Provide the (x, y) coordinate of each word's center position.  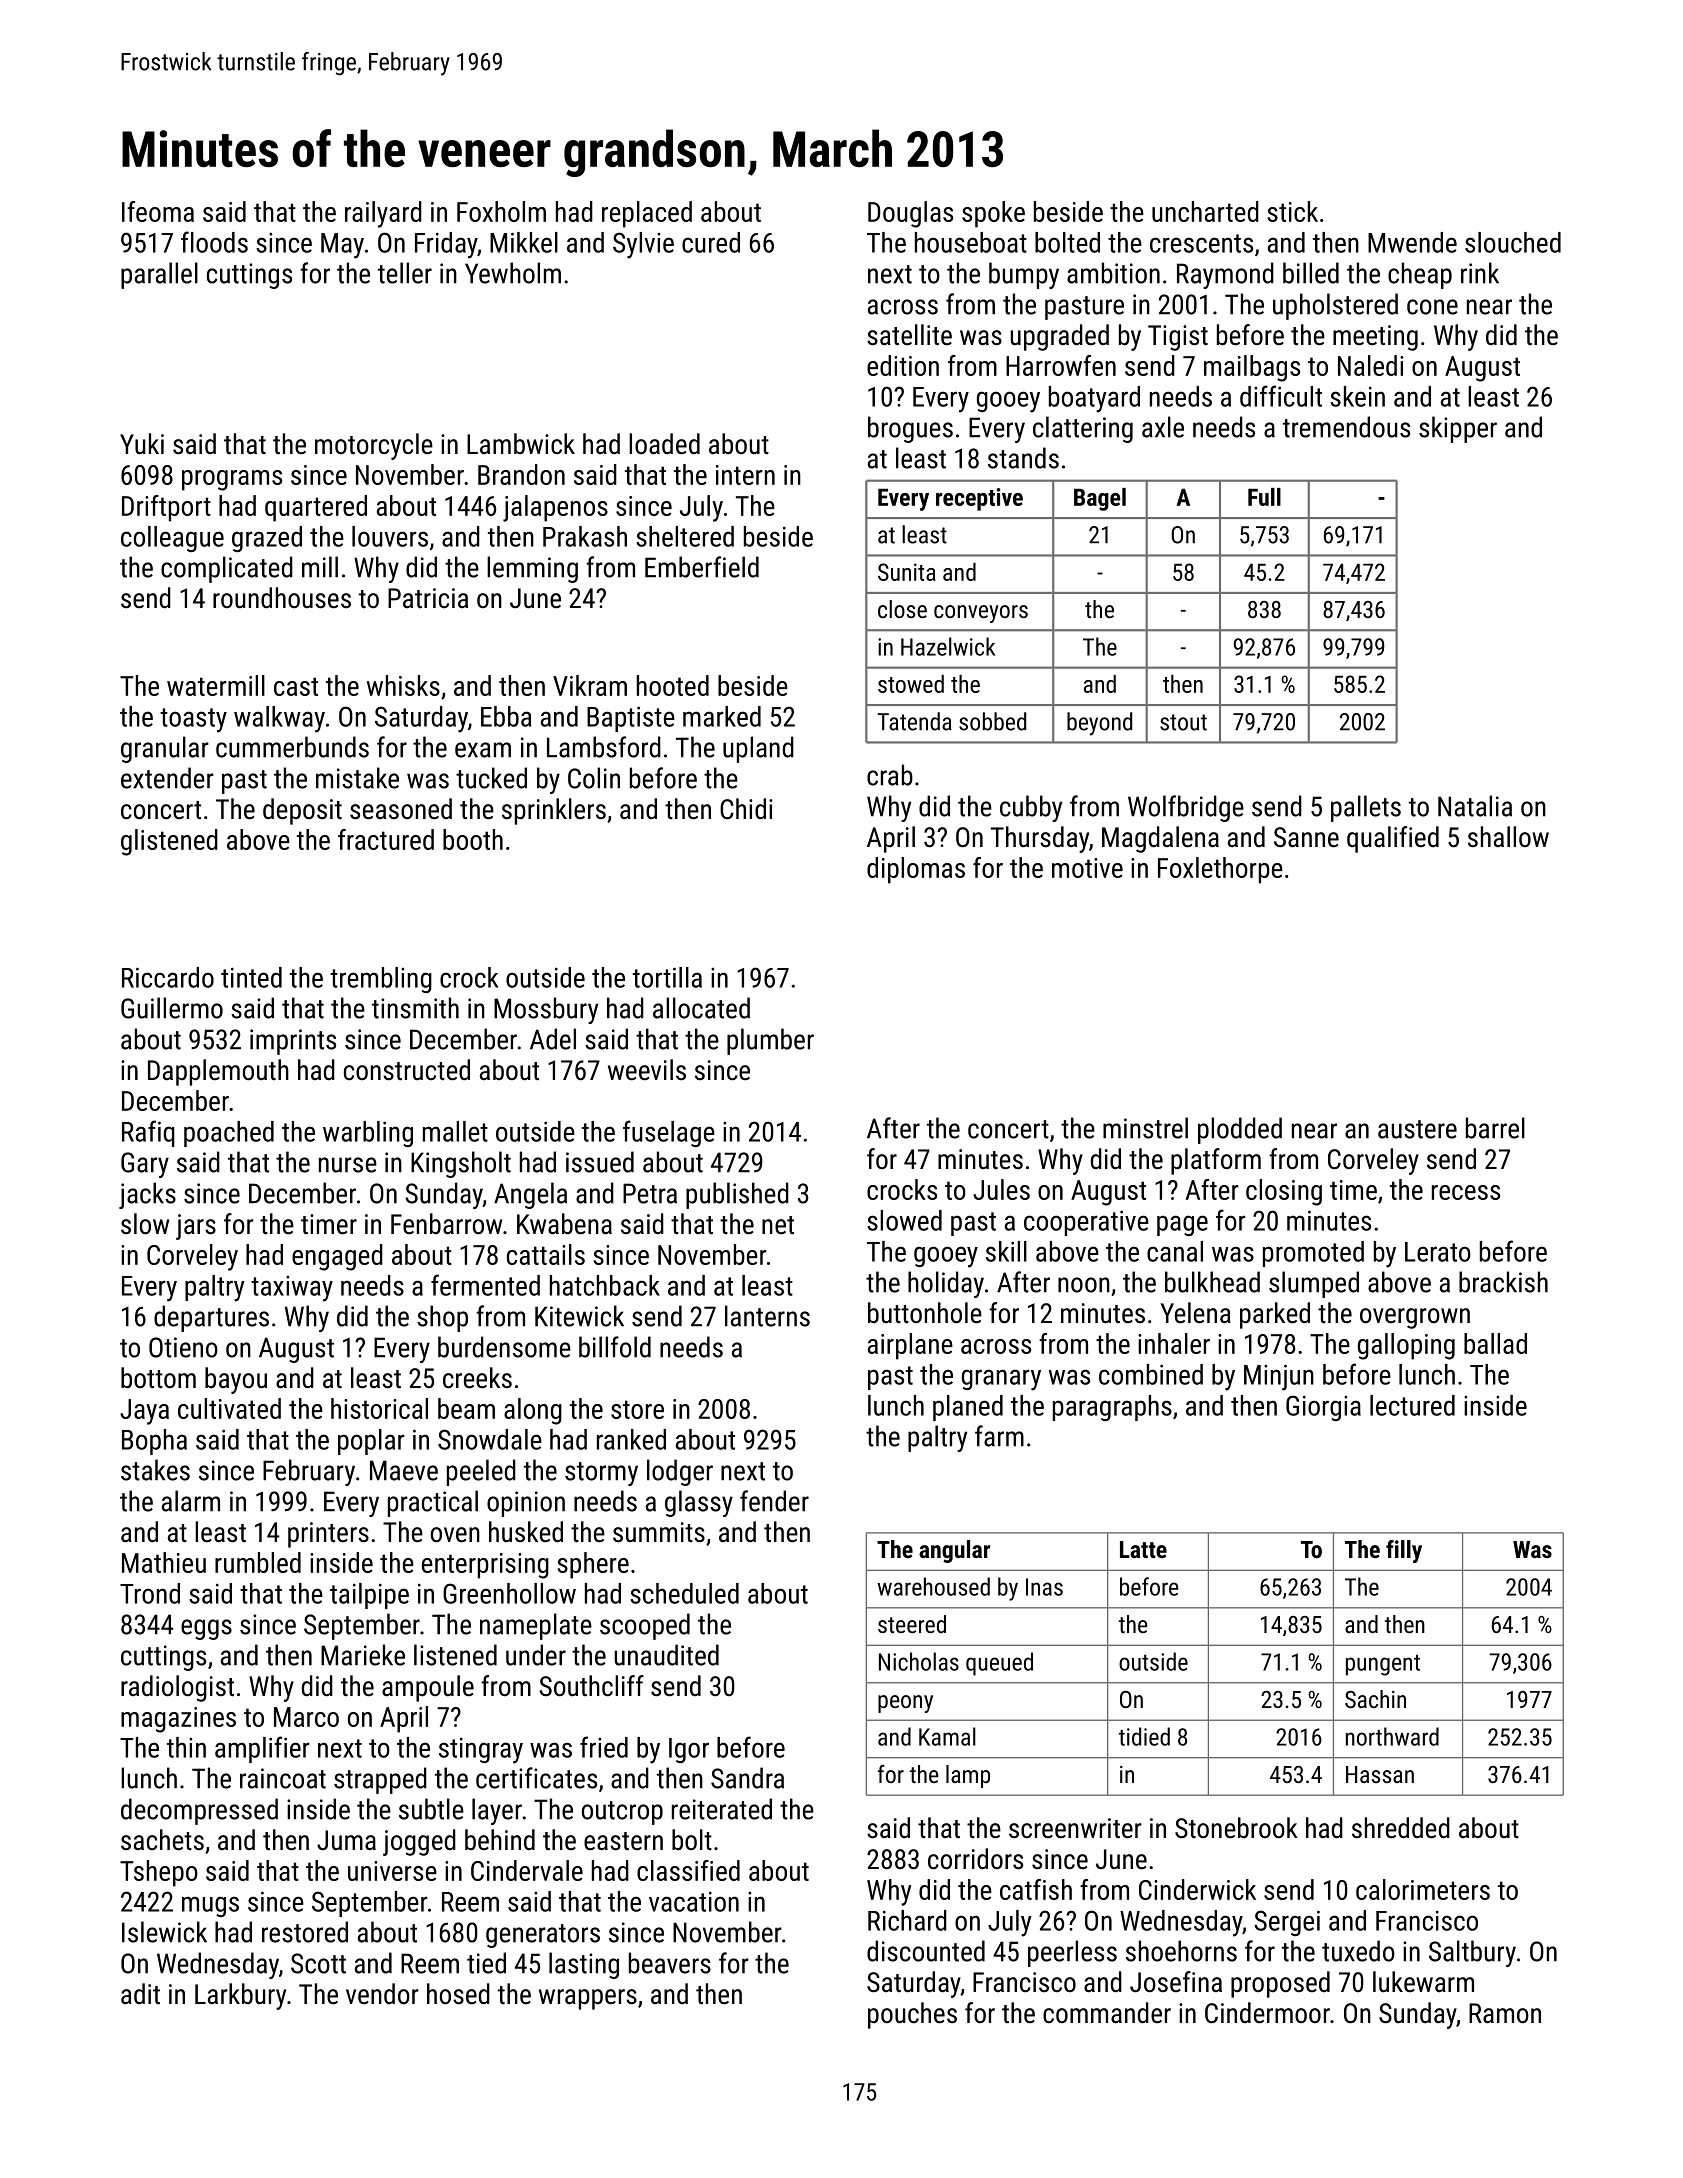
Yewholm (513, 273)
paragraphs (1112, 1408)
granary (1001, 1380)
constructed (407, 1070)
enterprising (485, 1566)
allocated (701, 1008)
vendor (382, 1994)
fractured (386, 839)
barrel (1495, 1128)
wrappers (588, 1999)
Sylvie (643, 245)
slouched (1513, 242)
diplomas (916, 870)
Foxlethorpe (1220, 870)
